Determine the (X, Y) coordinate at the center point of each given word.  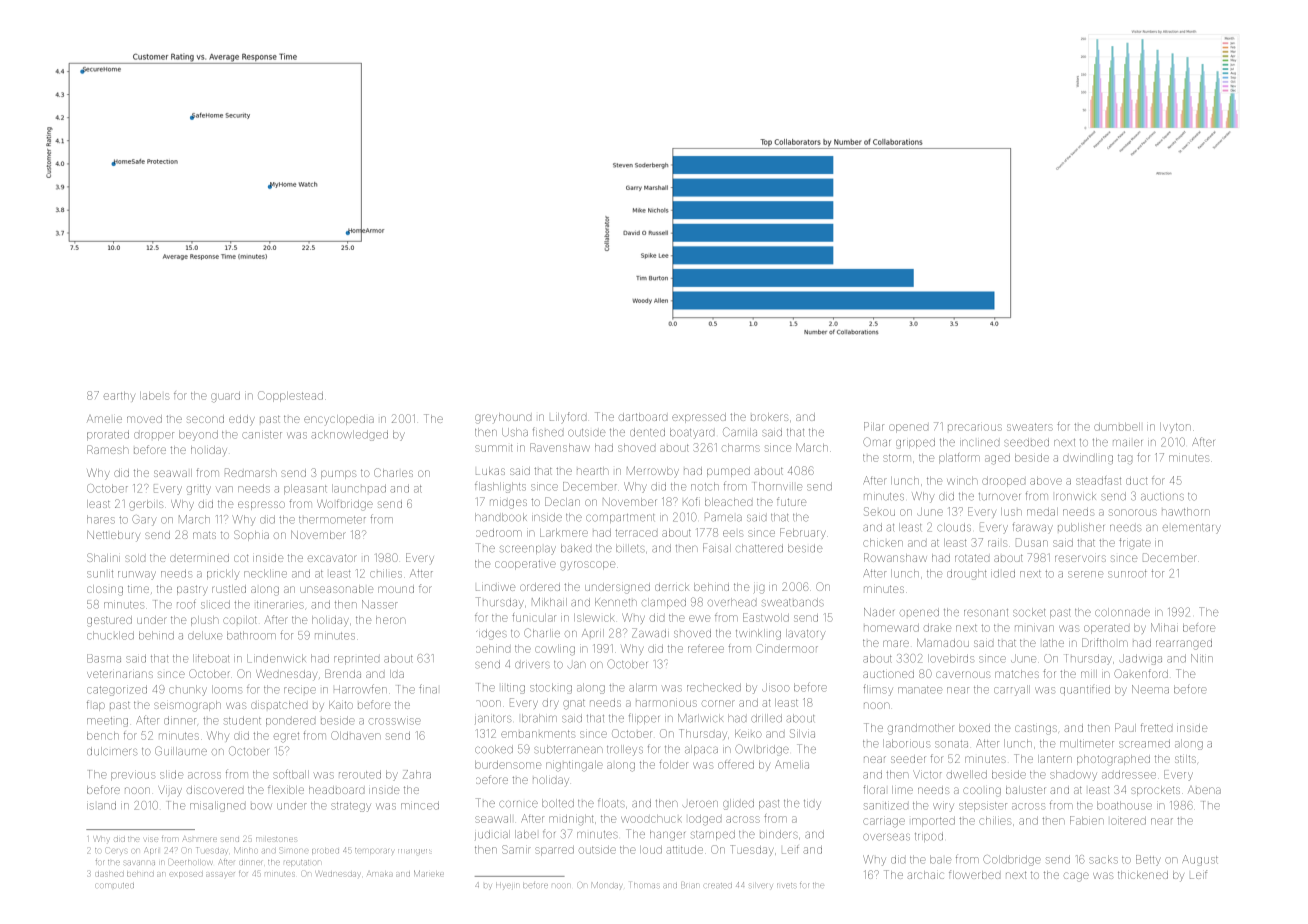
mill (1089, 674)
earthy (119, 397)
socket (1029, 612)
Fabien (1087, 820)
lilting (513, 689)
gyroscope (587, 566)
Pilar (874, 426)
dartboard (643, 417)
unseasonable (336, 589)
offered (736, 764)
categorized (117, 690)
